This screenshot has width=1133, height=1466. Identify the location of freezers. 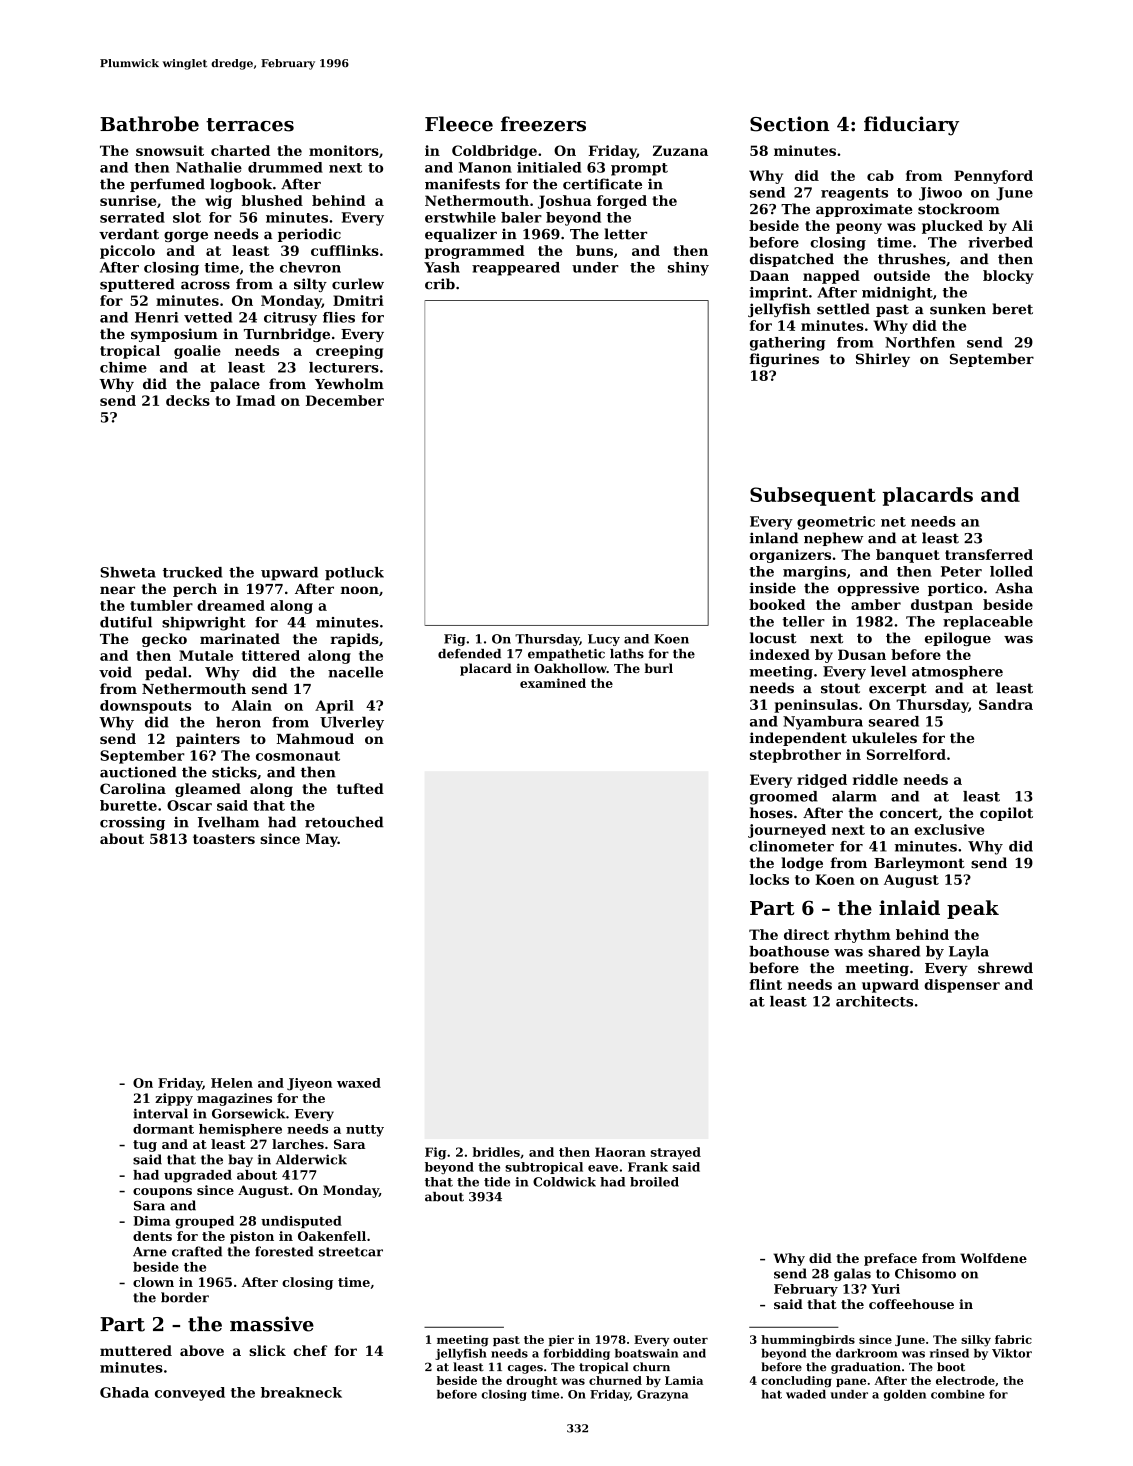
(543, 124).
